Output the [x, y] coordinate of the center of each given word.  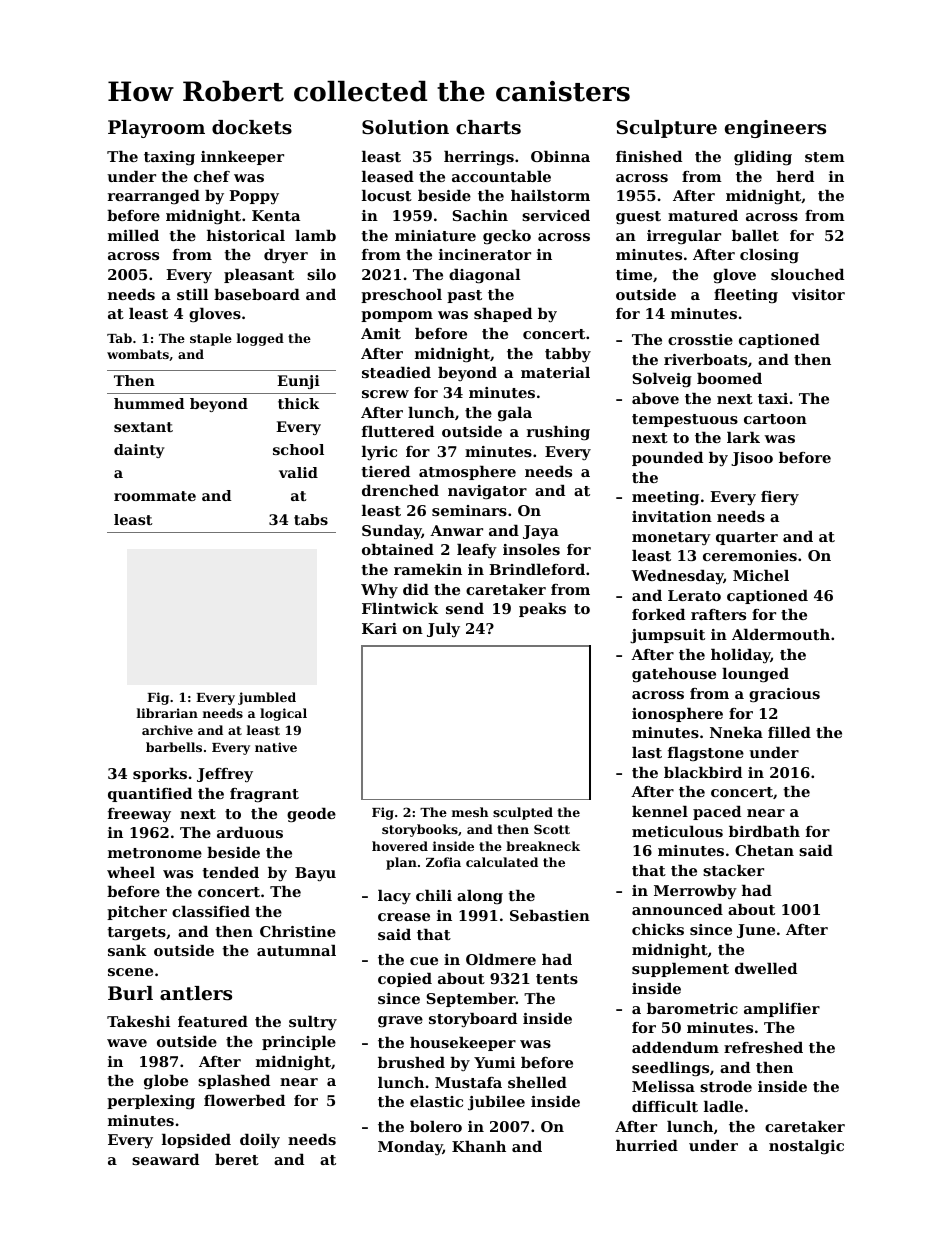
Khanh [479, 1146]
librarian [167, 713]
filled [789, 732]
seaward [165, 1159]
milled [133, 235]
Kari [379, 628]
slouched [807, 274]
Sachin [480, 215]
